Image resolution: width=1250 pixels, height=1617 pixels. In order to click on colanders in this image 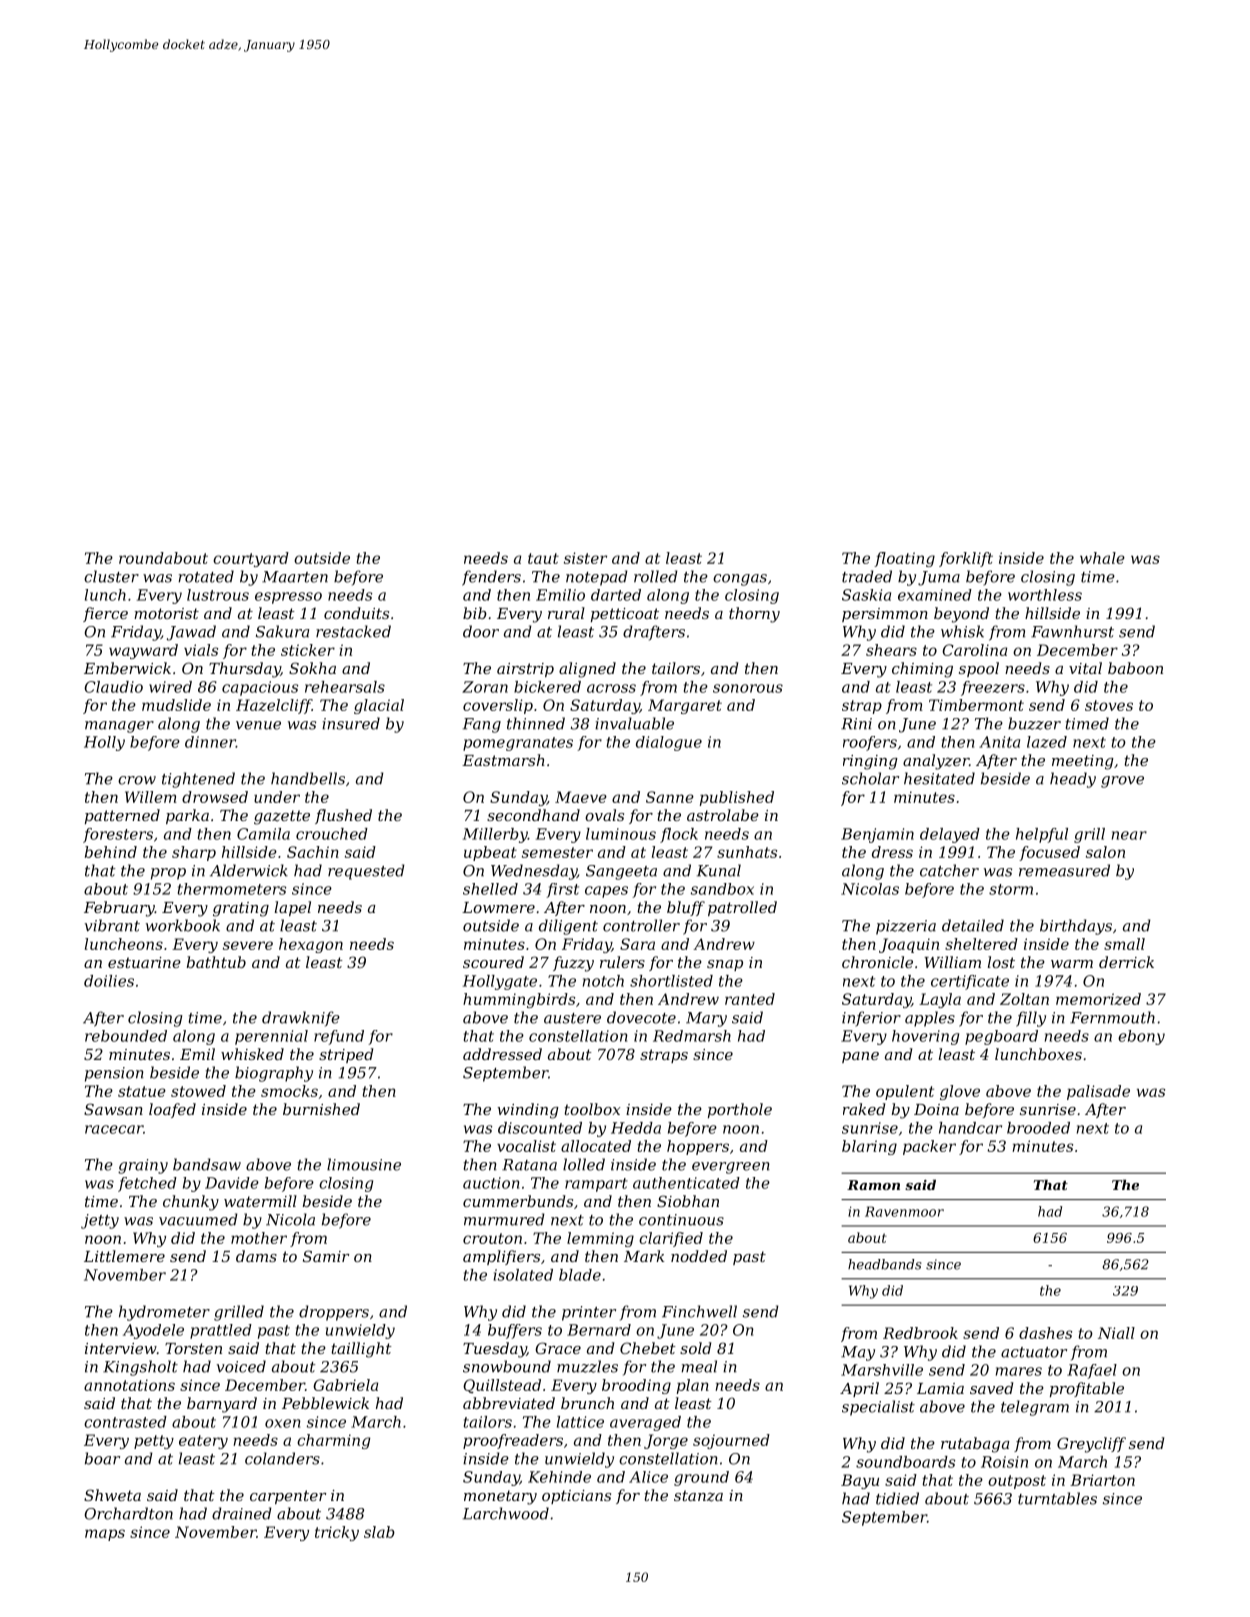, I will do `click(282, 1458)`.
